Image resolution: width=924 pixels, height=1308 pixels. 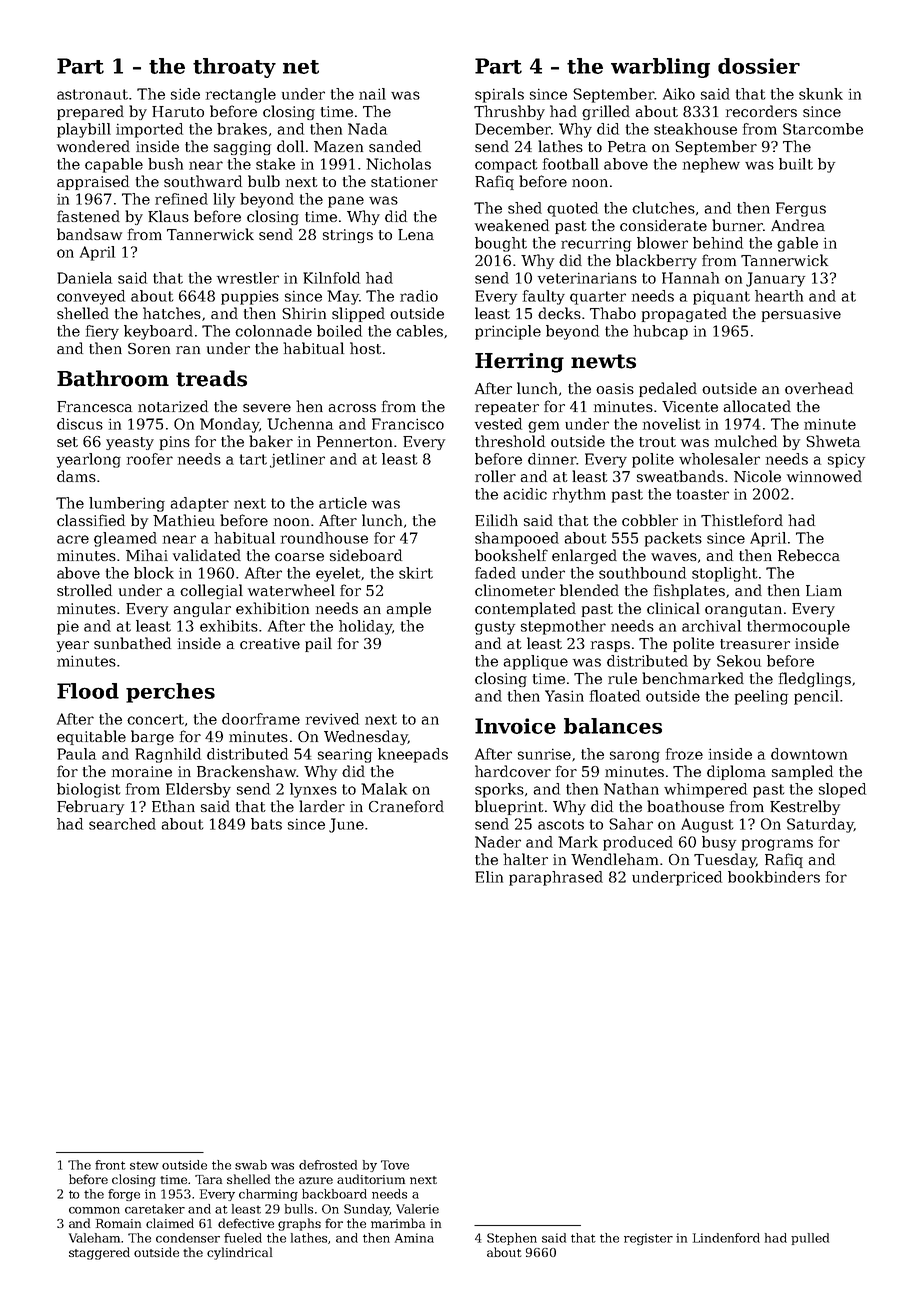 What do you see at coordinates (571, 164) in the page?
I see `football` at bounding box center [571, 164].
